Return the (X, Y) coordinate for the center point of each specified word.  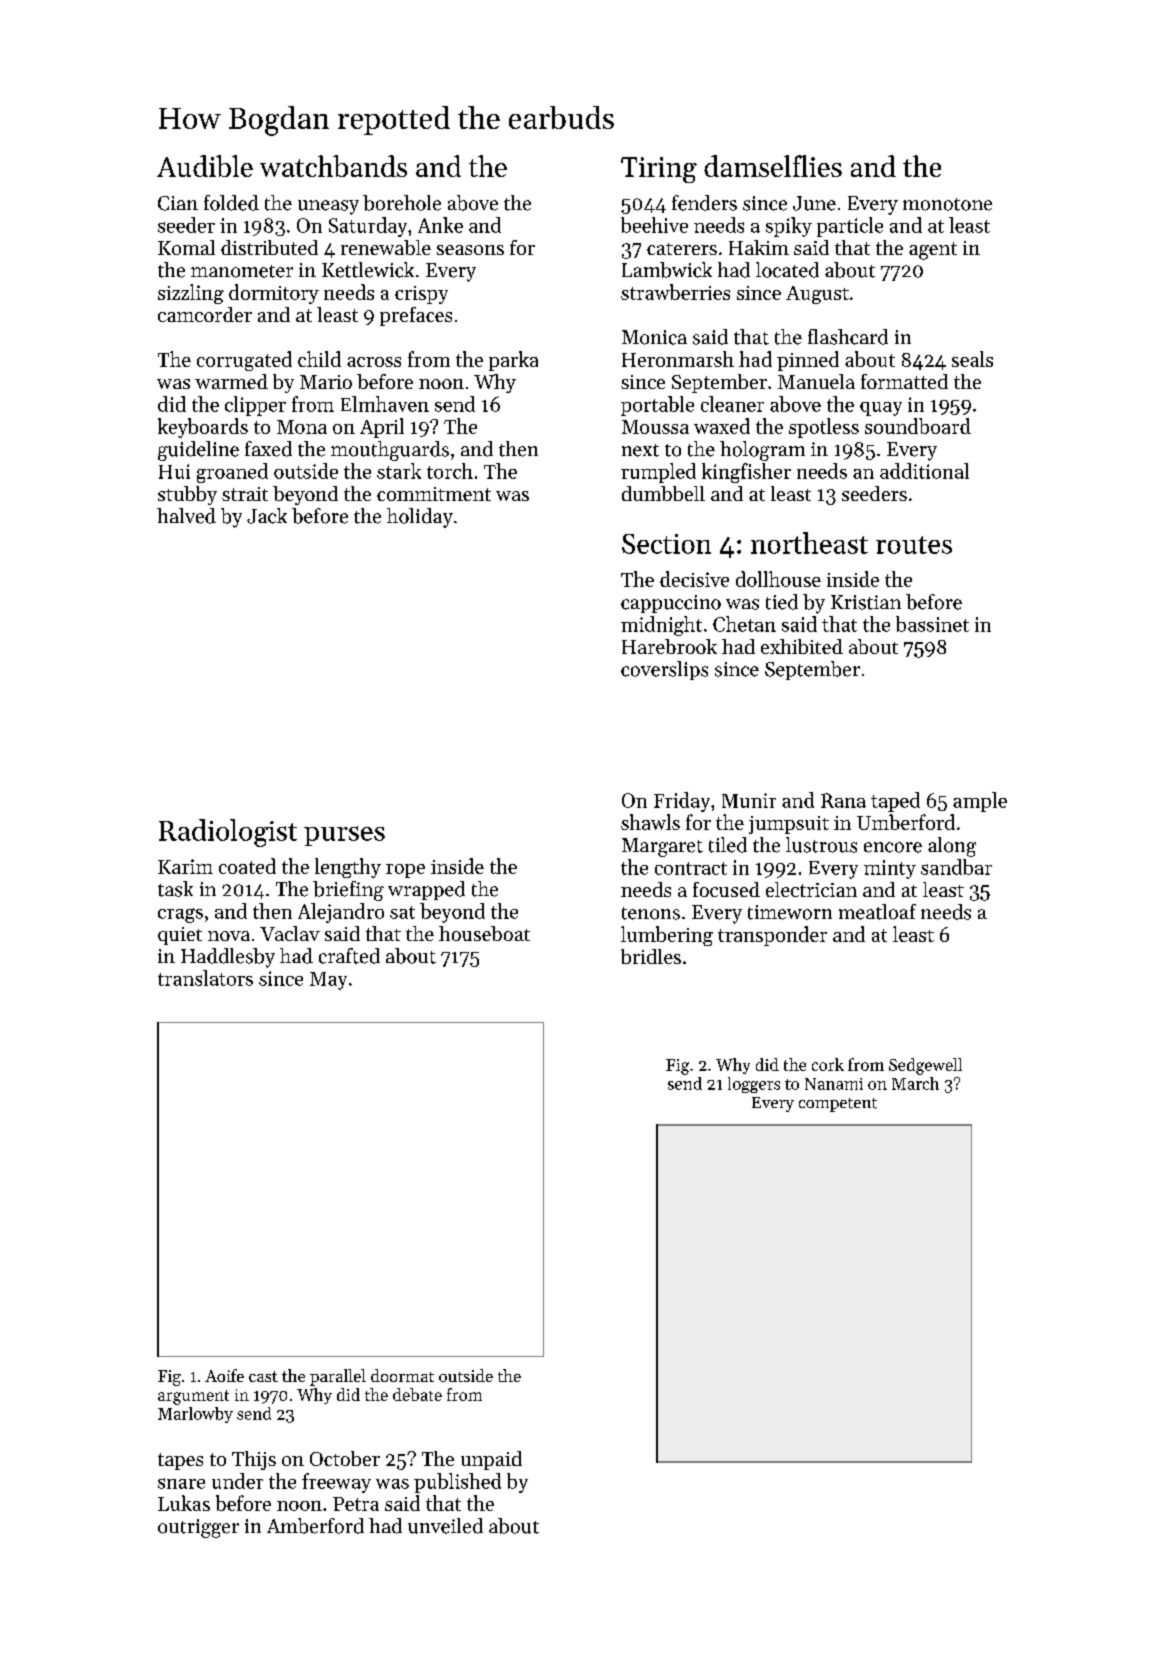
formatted (904, 381)
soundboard (918, 426)
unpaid (491, 1460)
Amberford (315, 1526)
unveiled (445, 1526)
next (640, 450)
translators (205, 978)
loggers (754, 1085)
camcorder (205, 314)
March (915, 1083)
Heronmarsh (678, 359)
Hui (174, 471)
